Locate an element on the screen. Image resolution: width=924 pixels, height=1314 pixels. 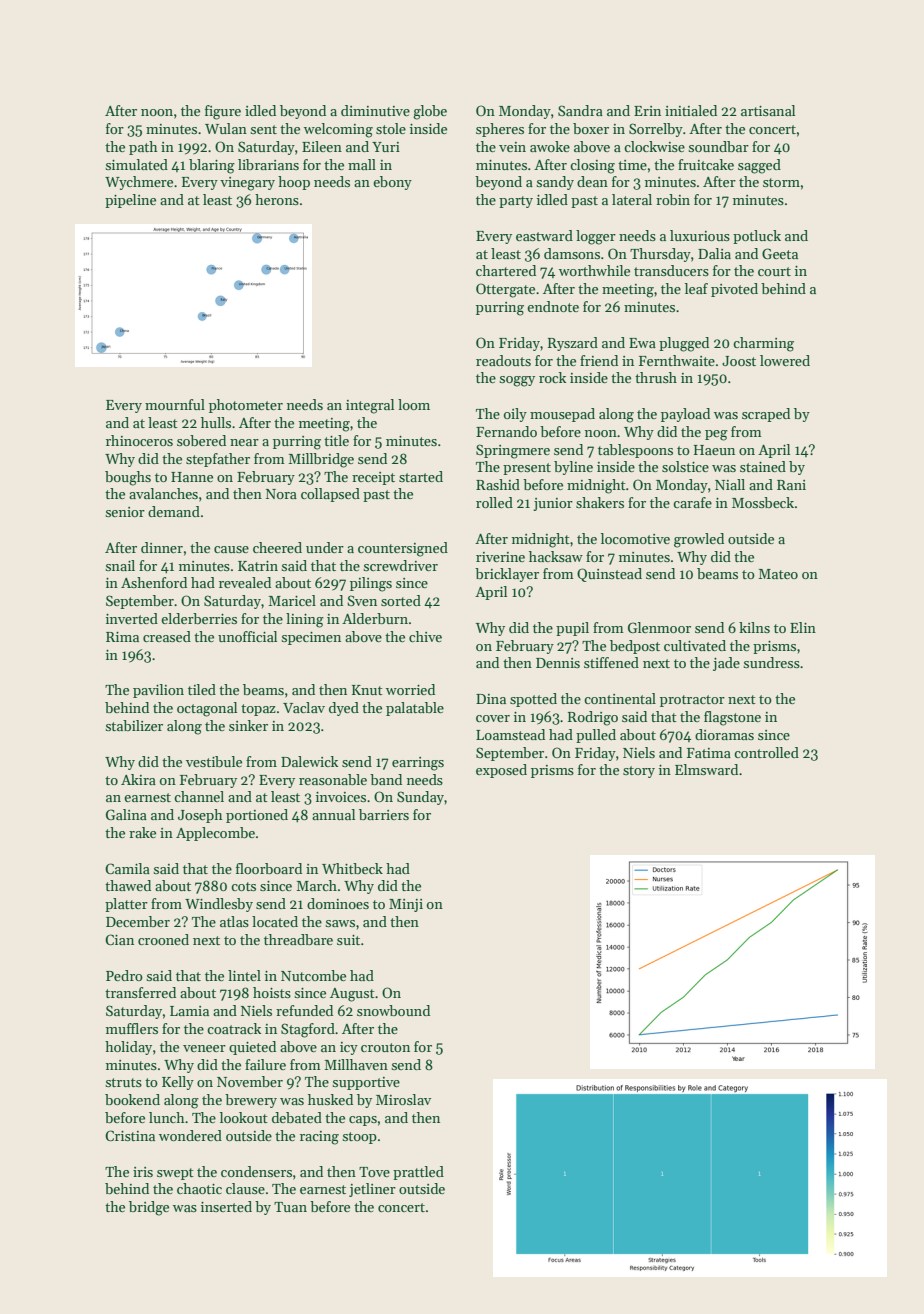
Elmsward is located at coordinates (706, 769).
